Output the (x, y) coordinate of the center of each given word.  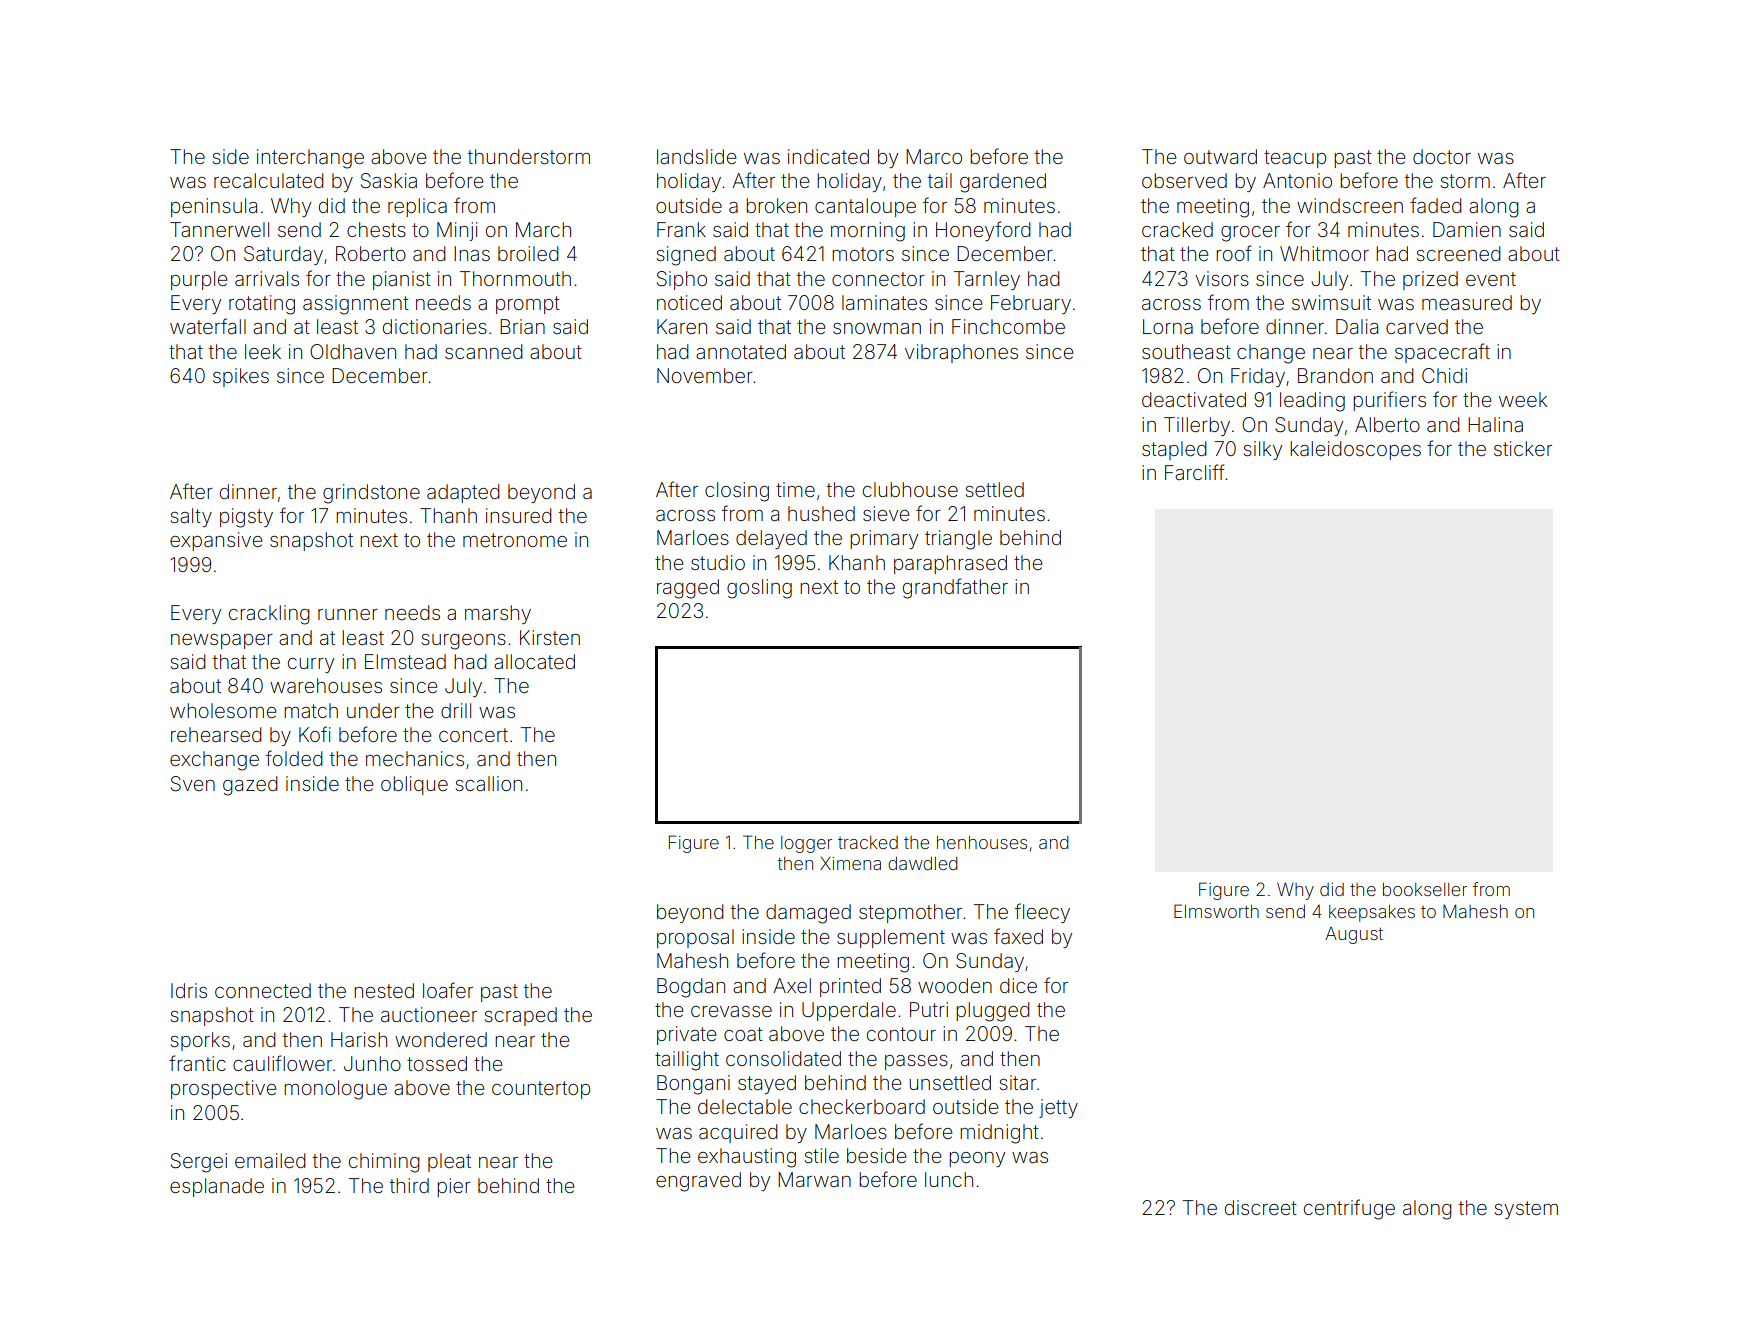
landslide (697, 156)
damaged (808, 914)
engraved (698, 1182)
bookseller (1425, 889)
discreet (1261, 1207)
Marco (934, 156)
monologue (335, 1090)
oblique (414, 785)
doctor (1442, 156)
